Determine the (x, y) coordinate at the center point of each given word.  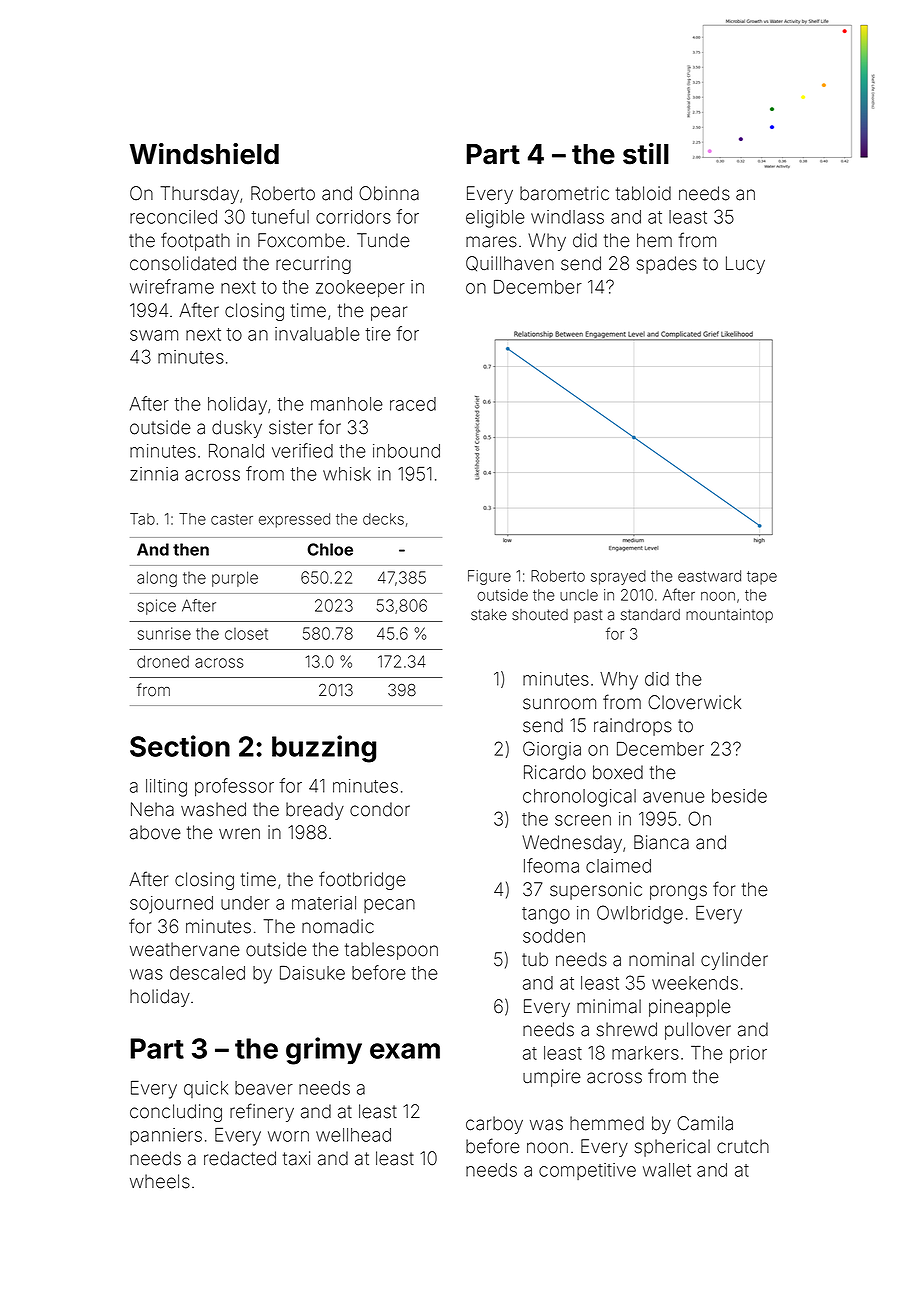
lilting (166, 788)
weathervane (185, 949)
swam (154, 335)
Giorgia (552, 750)
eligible (495, 219)
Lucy (745, 265)
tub (535, 959)
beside (739, 796)
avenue (674, 797)
